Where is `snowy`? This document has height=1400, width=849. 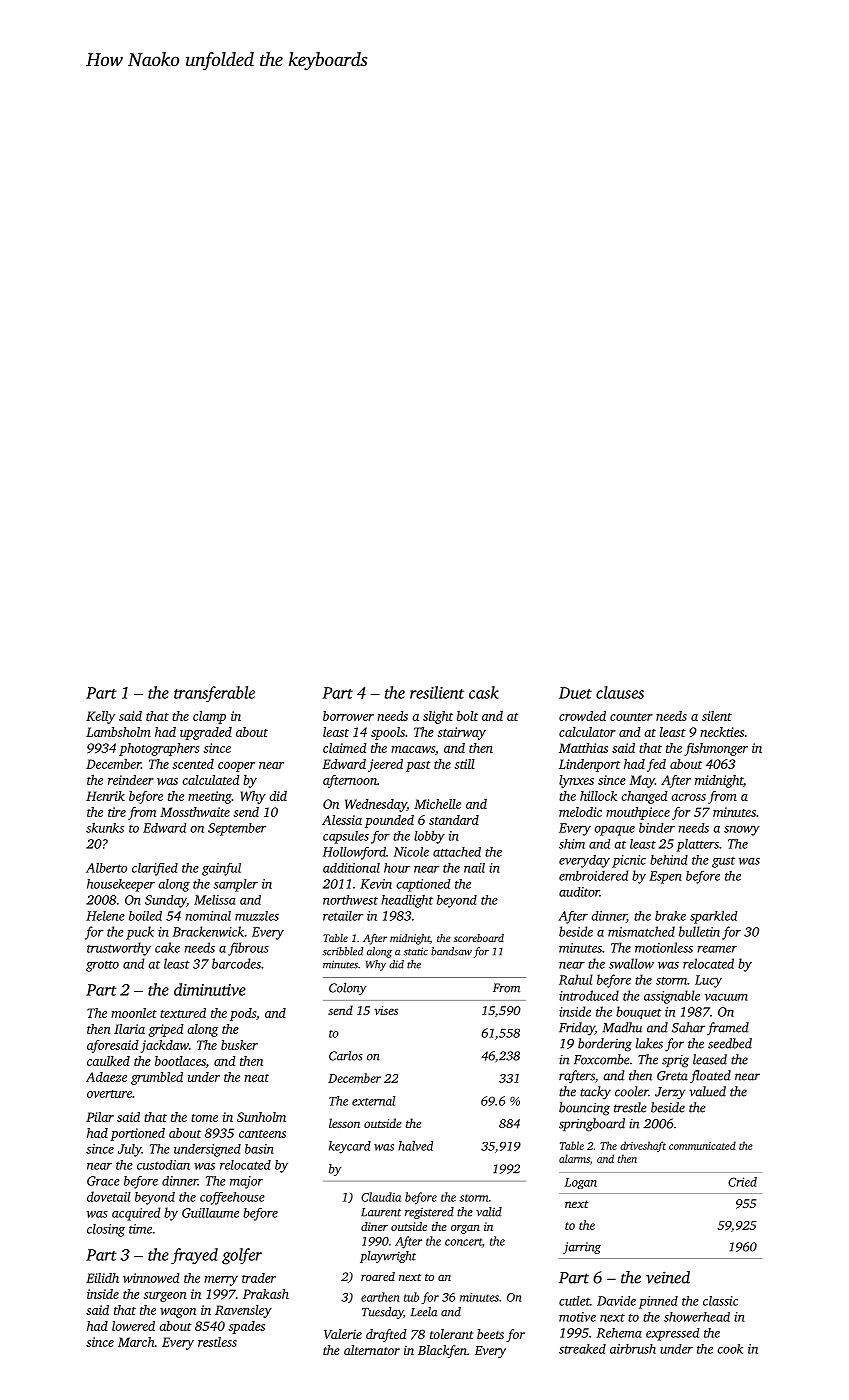 snowy is located at coordinates (742, 831).
